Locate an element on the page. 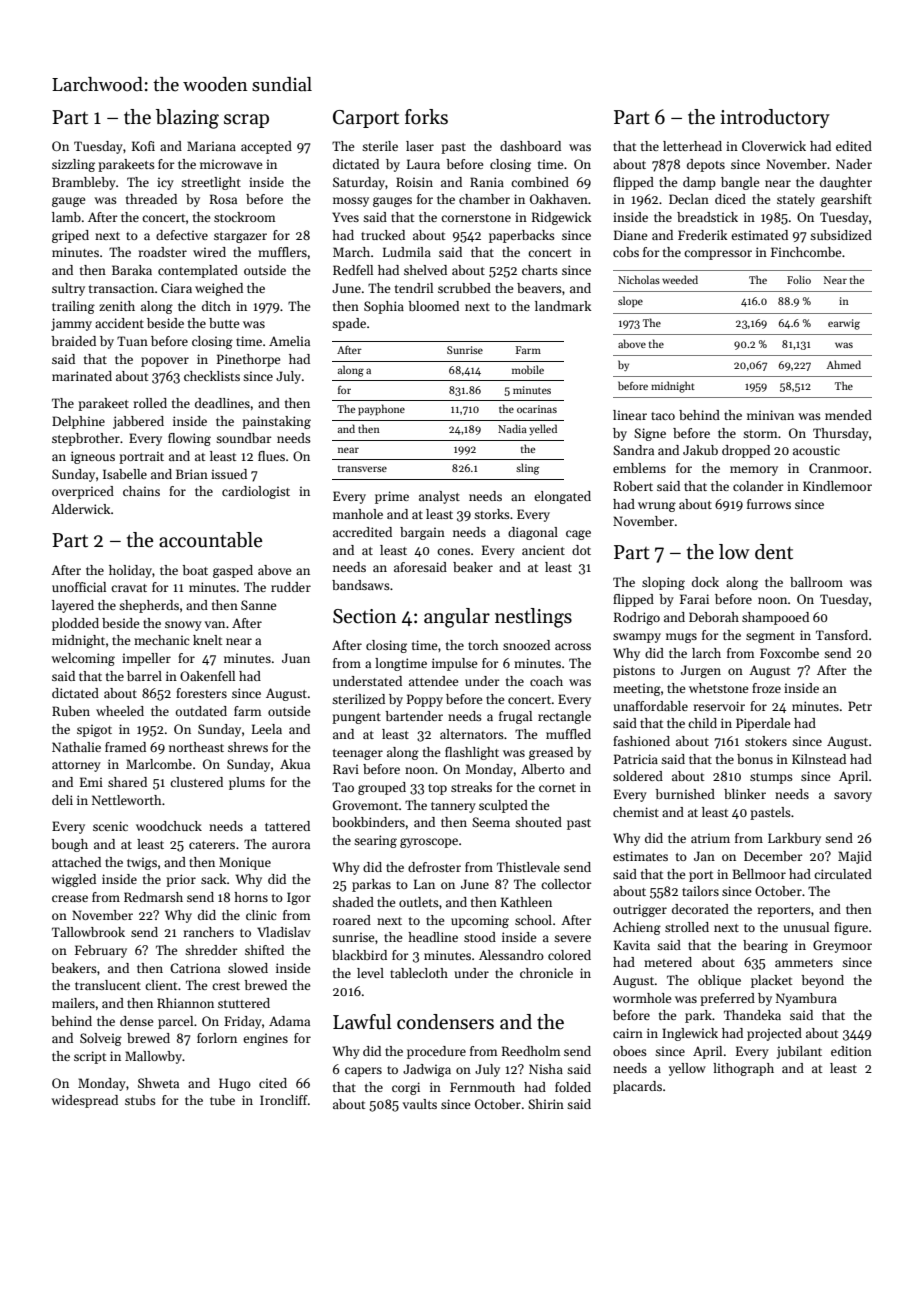 This image has height=1308, width=924. subsidized is located at coordinates (841, 235).
